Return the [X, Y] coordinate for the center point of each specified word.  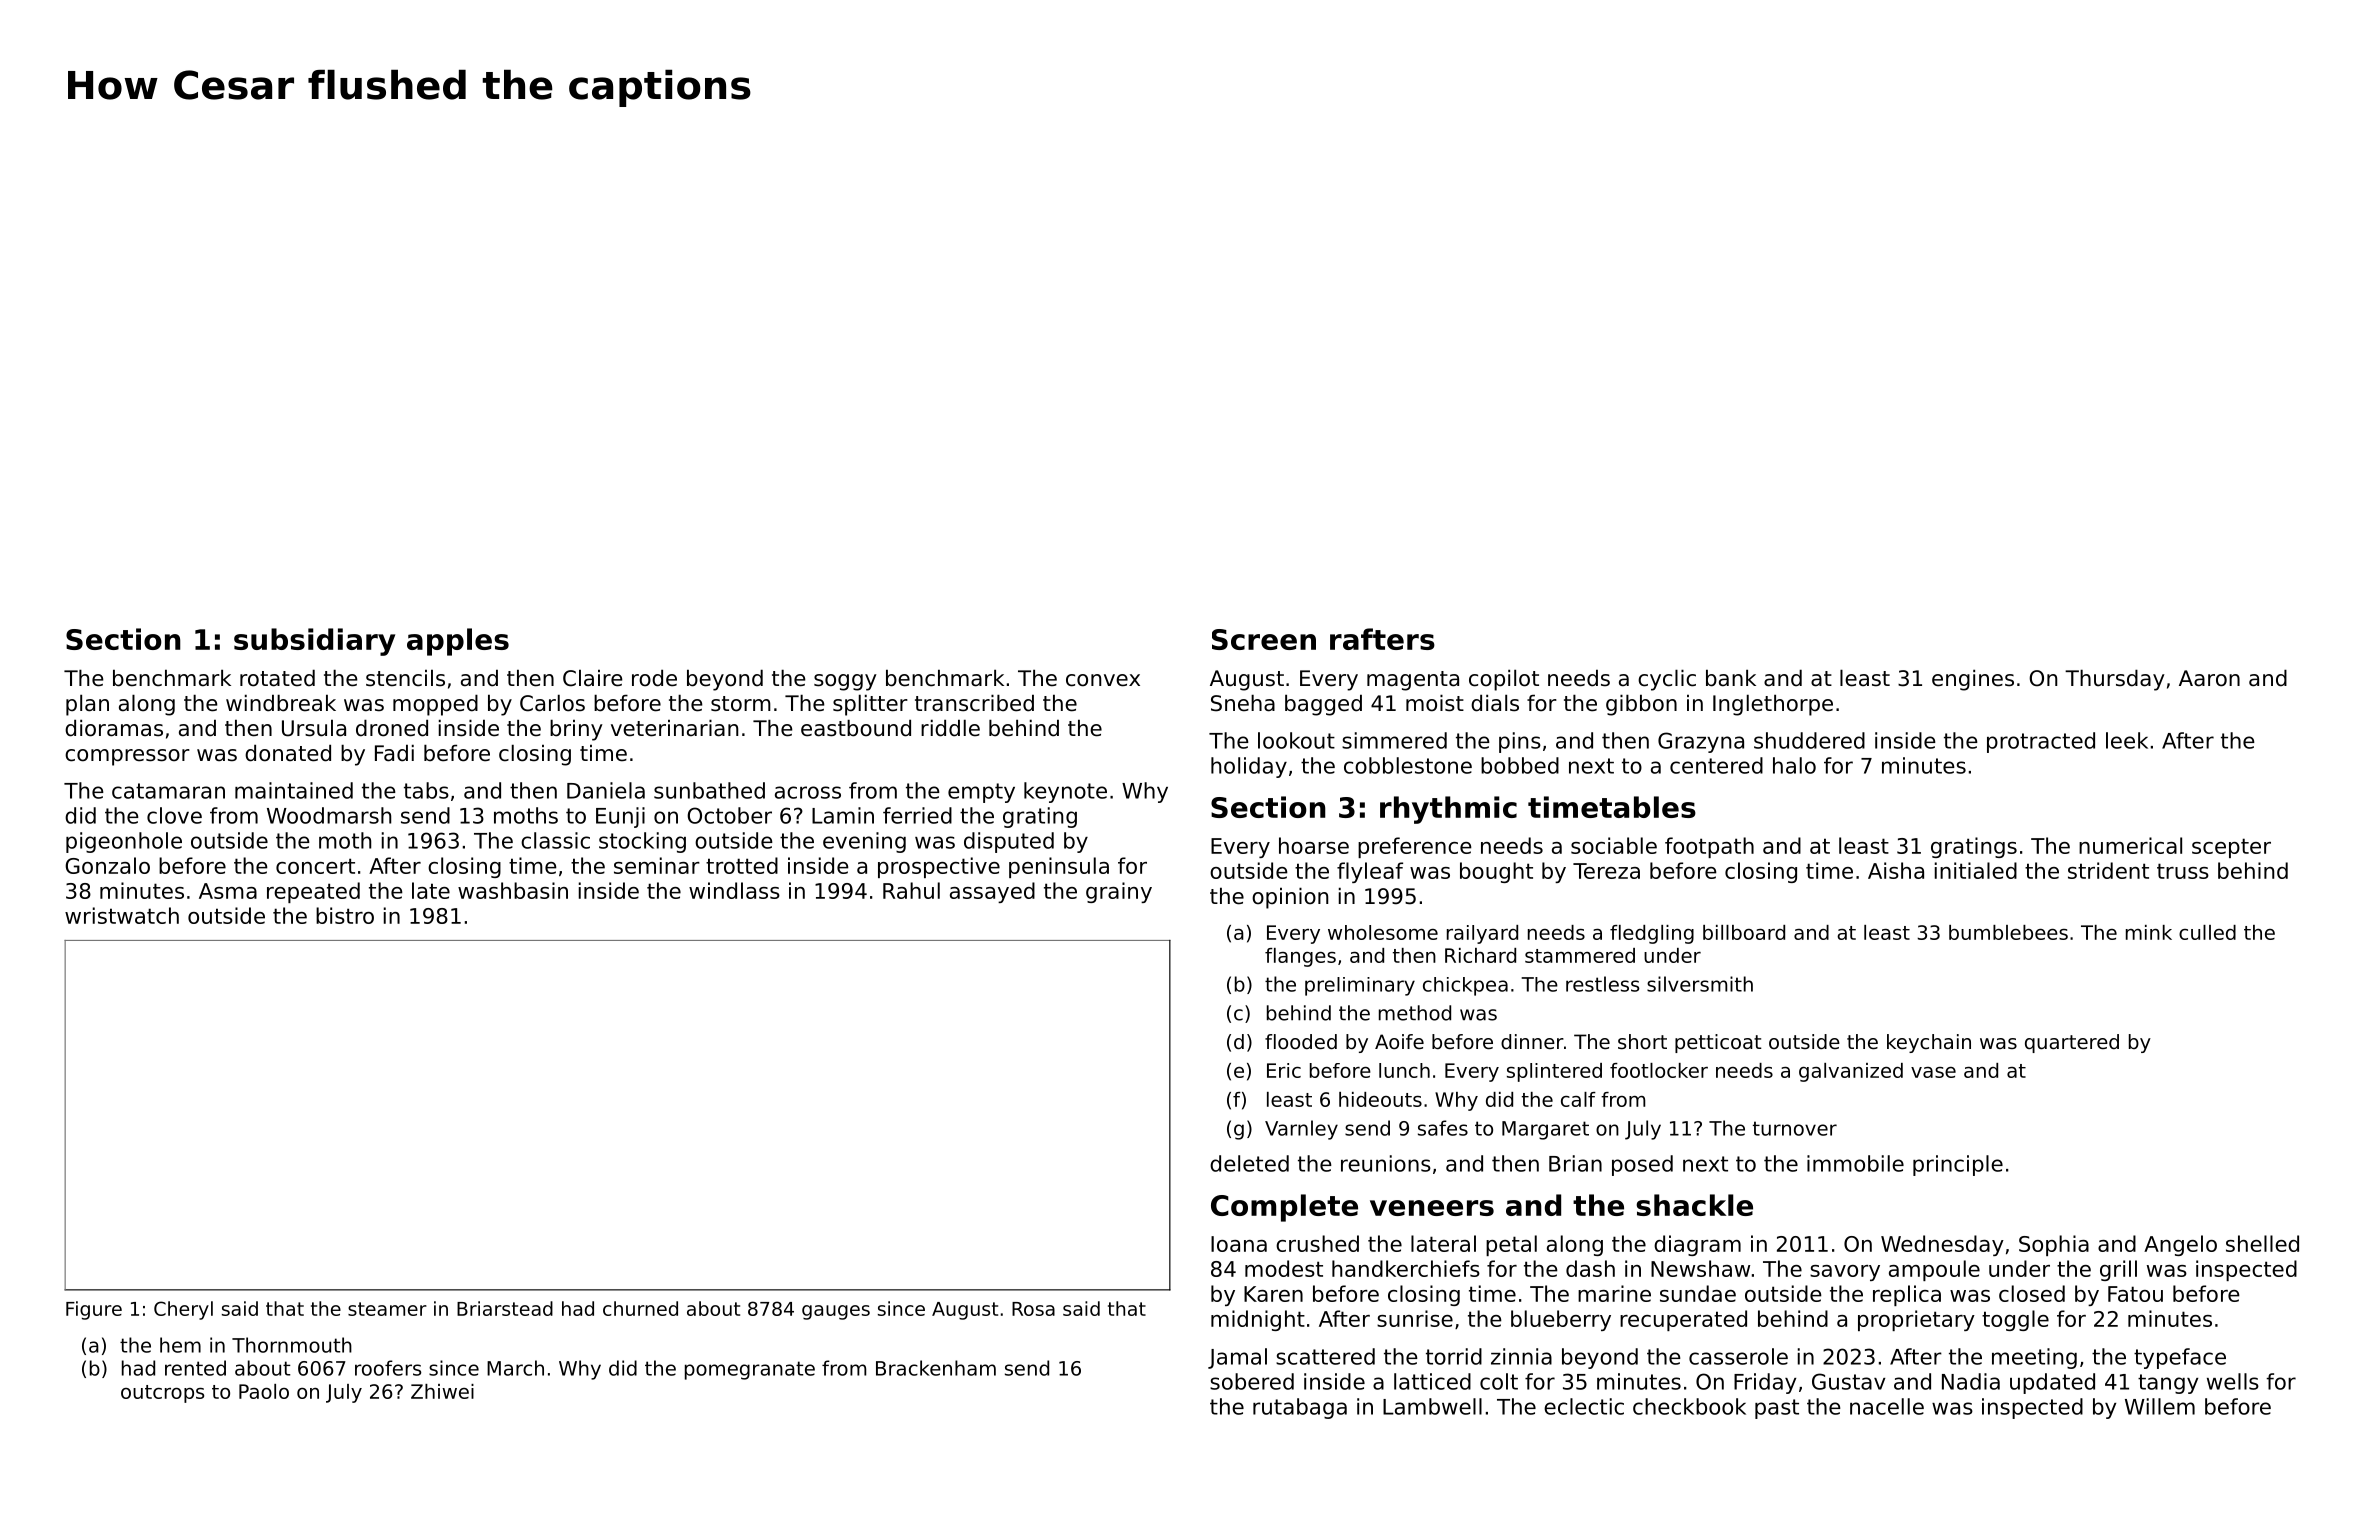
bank [1731, 678]
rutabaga [1300, 1408]
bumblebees [2008, 932]
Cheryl [183, 1310]
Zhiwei [442, 1391]
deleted [1249, 1163]
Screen [1264, 639]
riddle [950, 728]
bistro [345, 915]
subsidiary [314, 642]
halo [1794, 765]
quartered [2072, 1043]
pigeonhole [124, 842]
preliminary [1360, 986]
